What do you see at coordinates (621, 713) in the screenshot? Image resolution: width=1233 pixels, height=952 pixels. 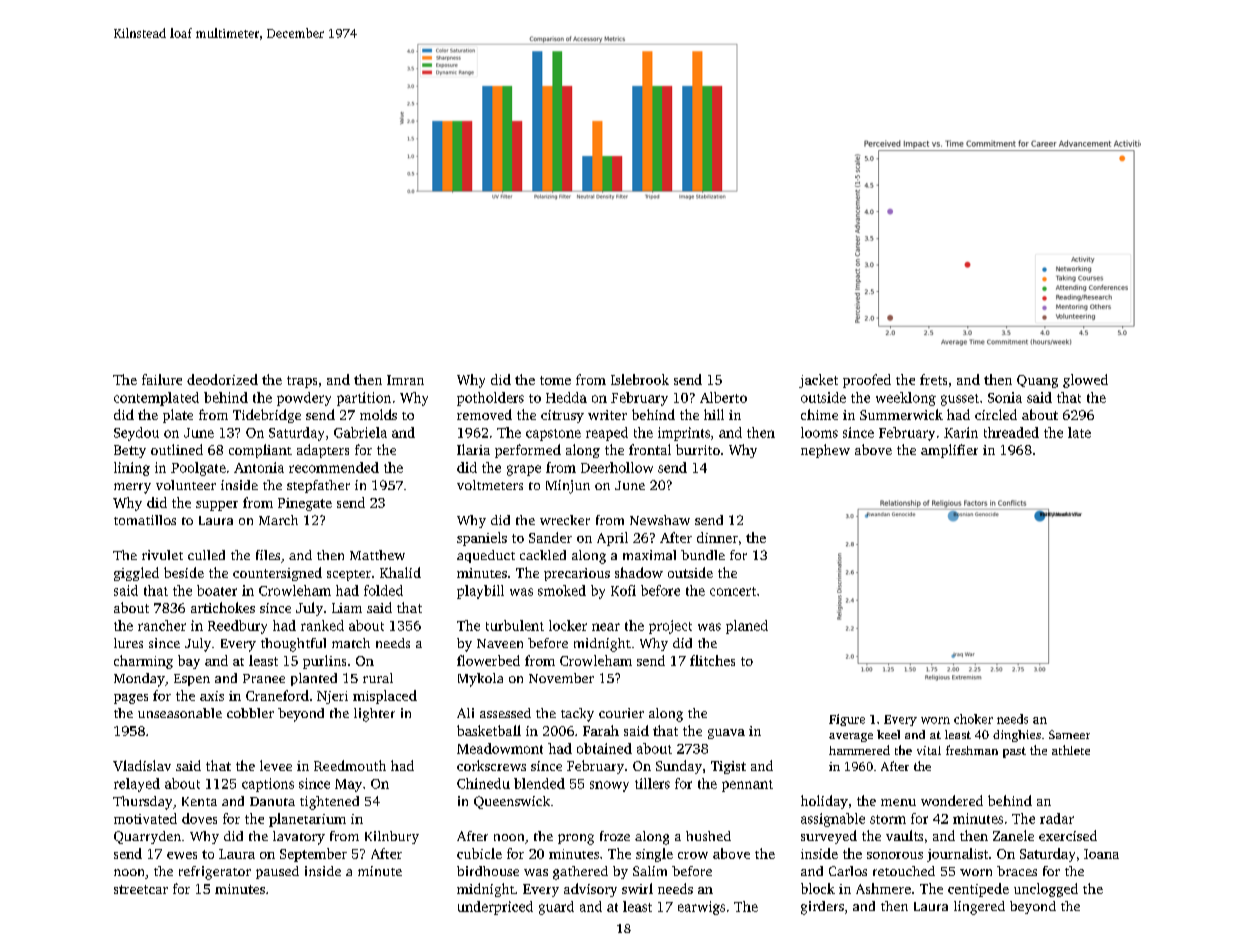 I see `courier` at bounding box center [621, 713].
